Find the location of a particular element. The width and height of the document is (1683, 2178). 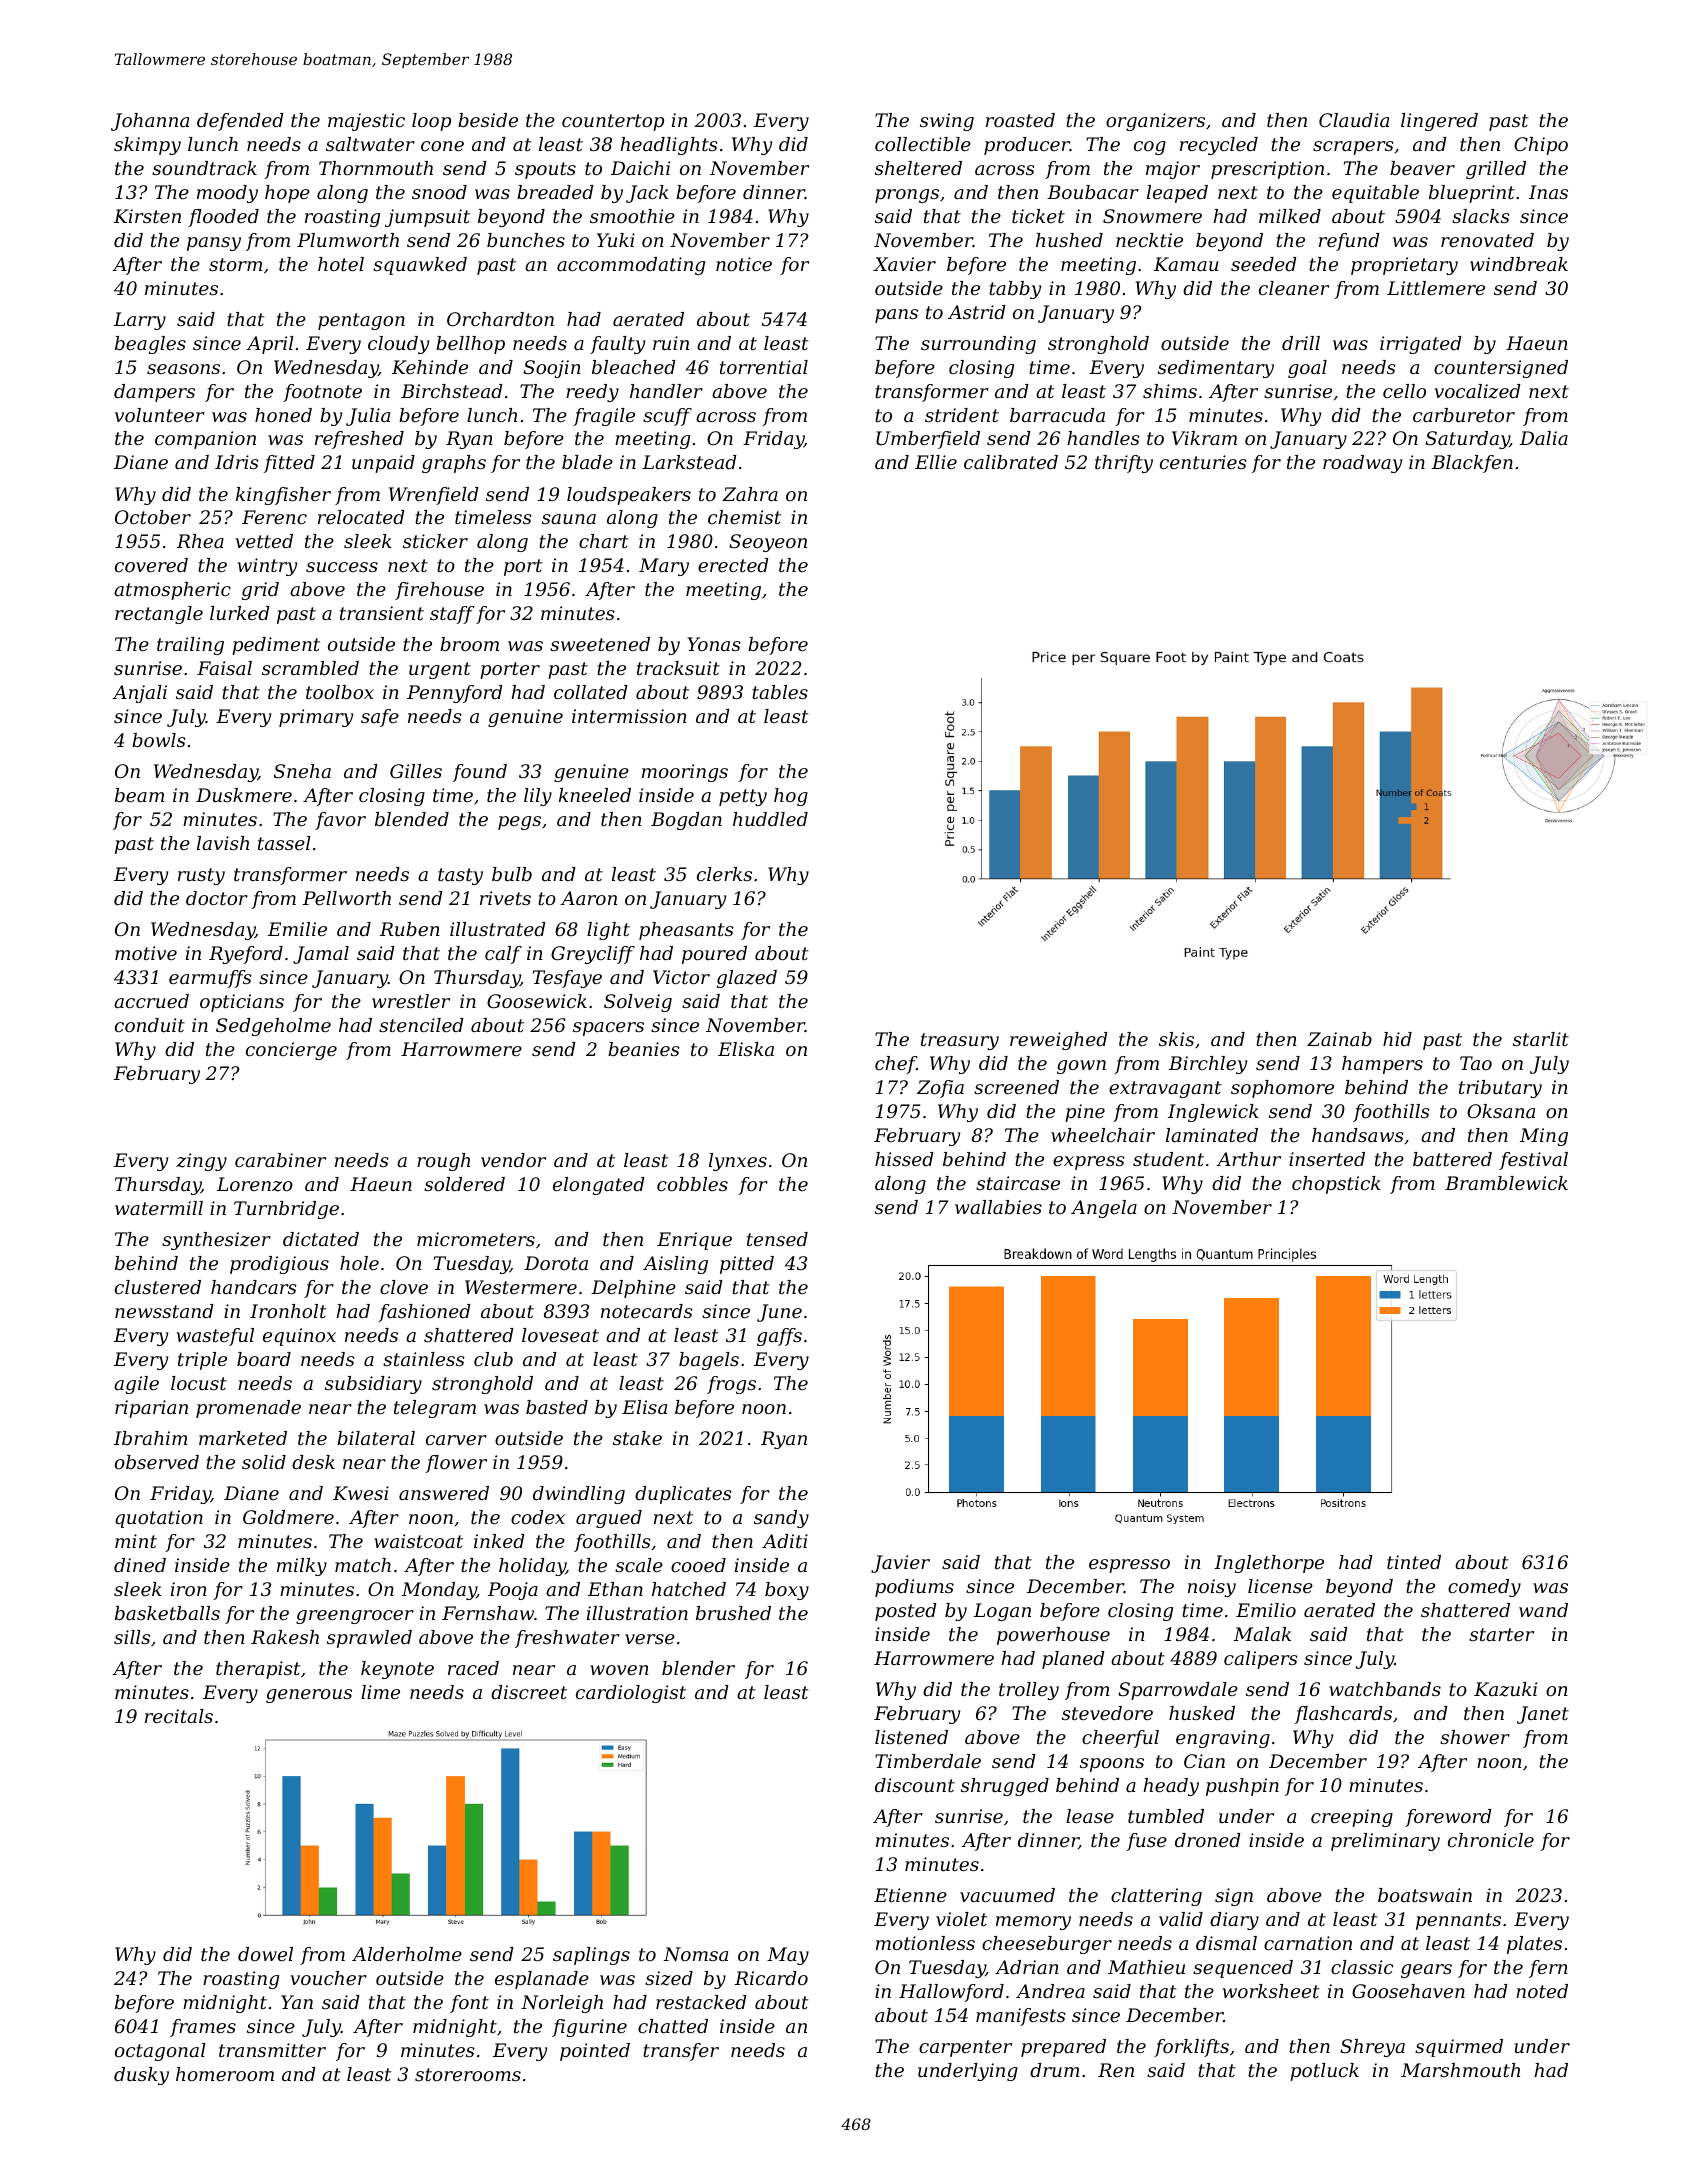

forklifts is located at coordinates (1191, 2048).
